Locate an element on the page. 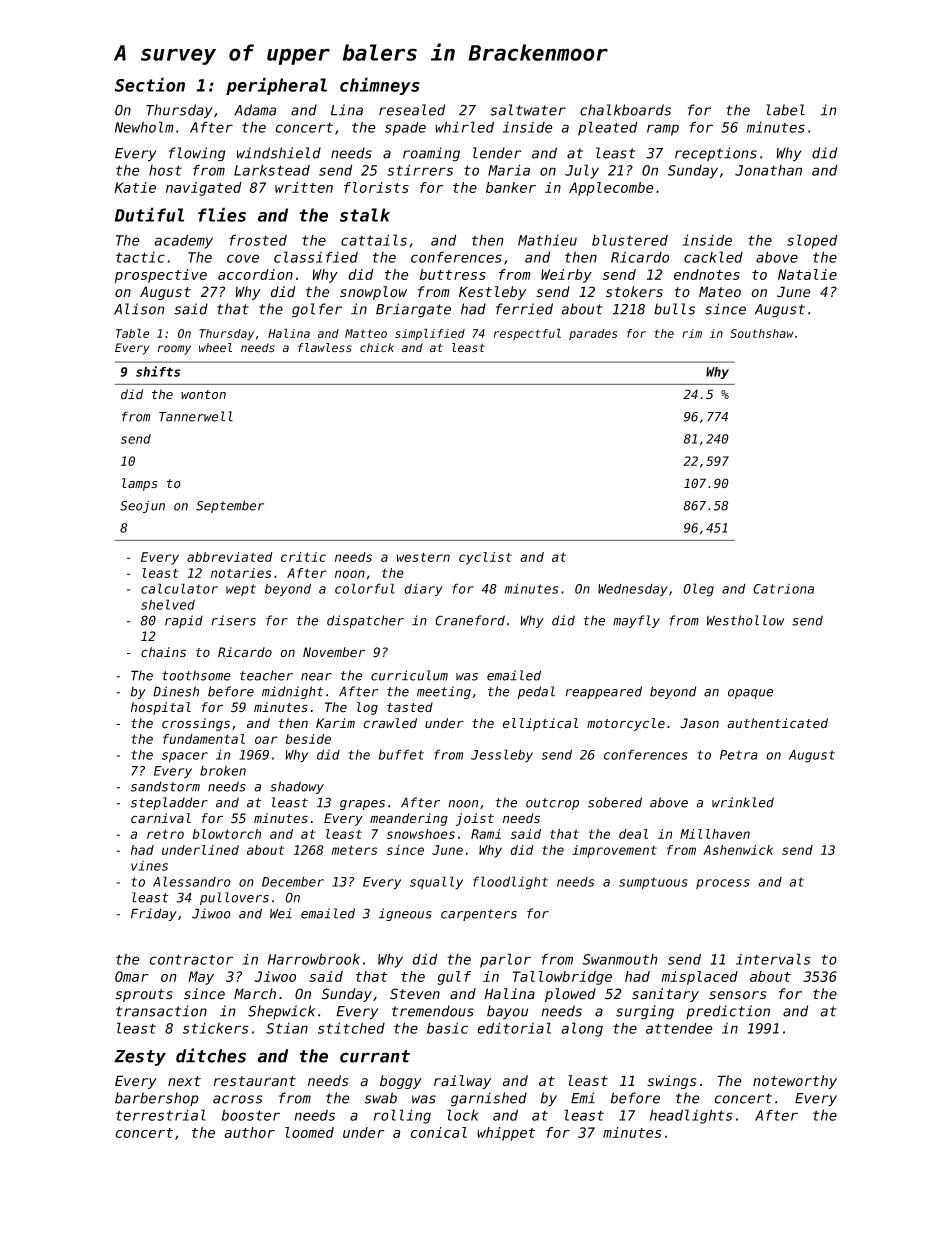 The image size is (952, 1233). Jonathan is located at coordinates (768, 170).
